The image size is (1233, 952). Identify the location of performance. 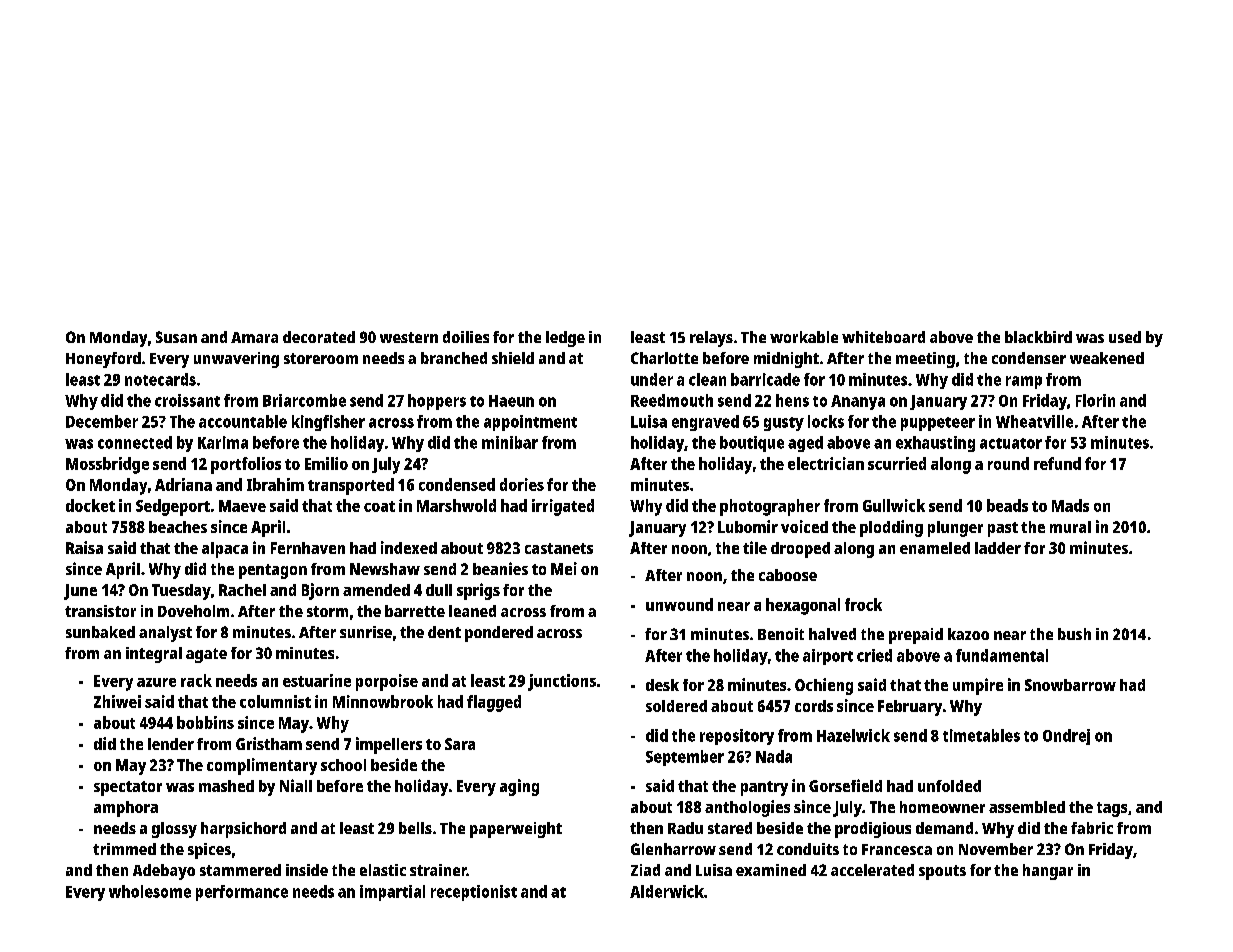
(242, 893).
